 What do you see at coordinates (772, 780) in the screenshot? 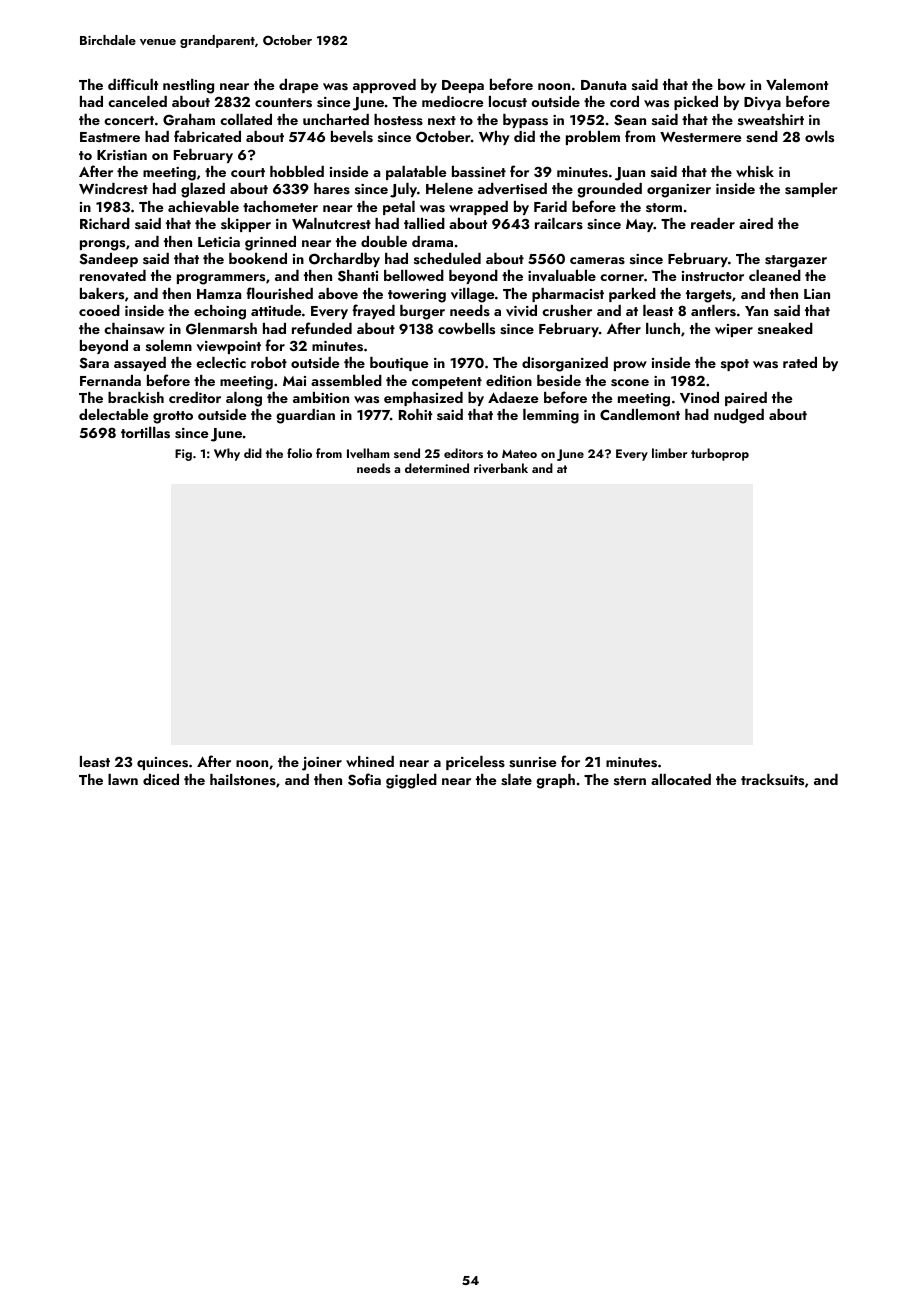
I see `tracksuits` at bounding box center [772, 780].
